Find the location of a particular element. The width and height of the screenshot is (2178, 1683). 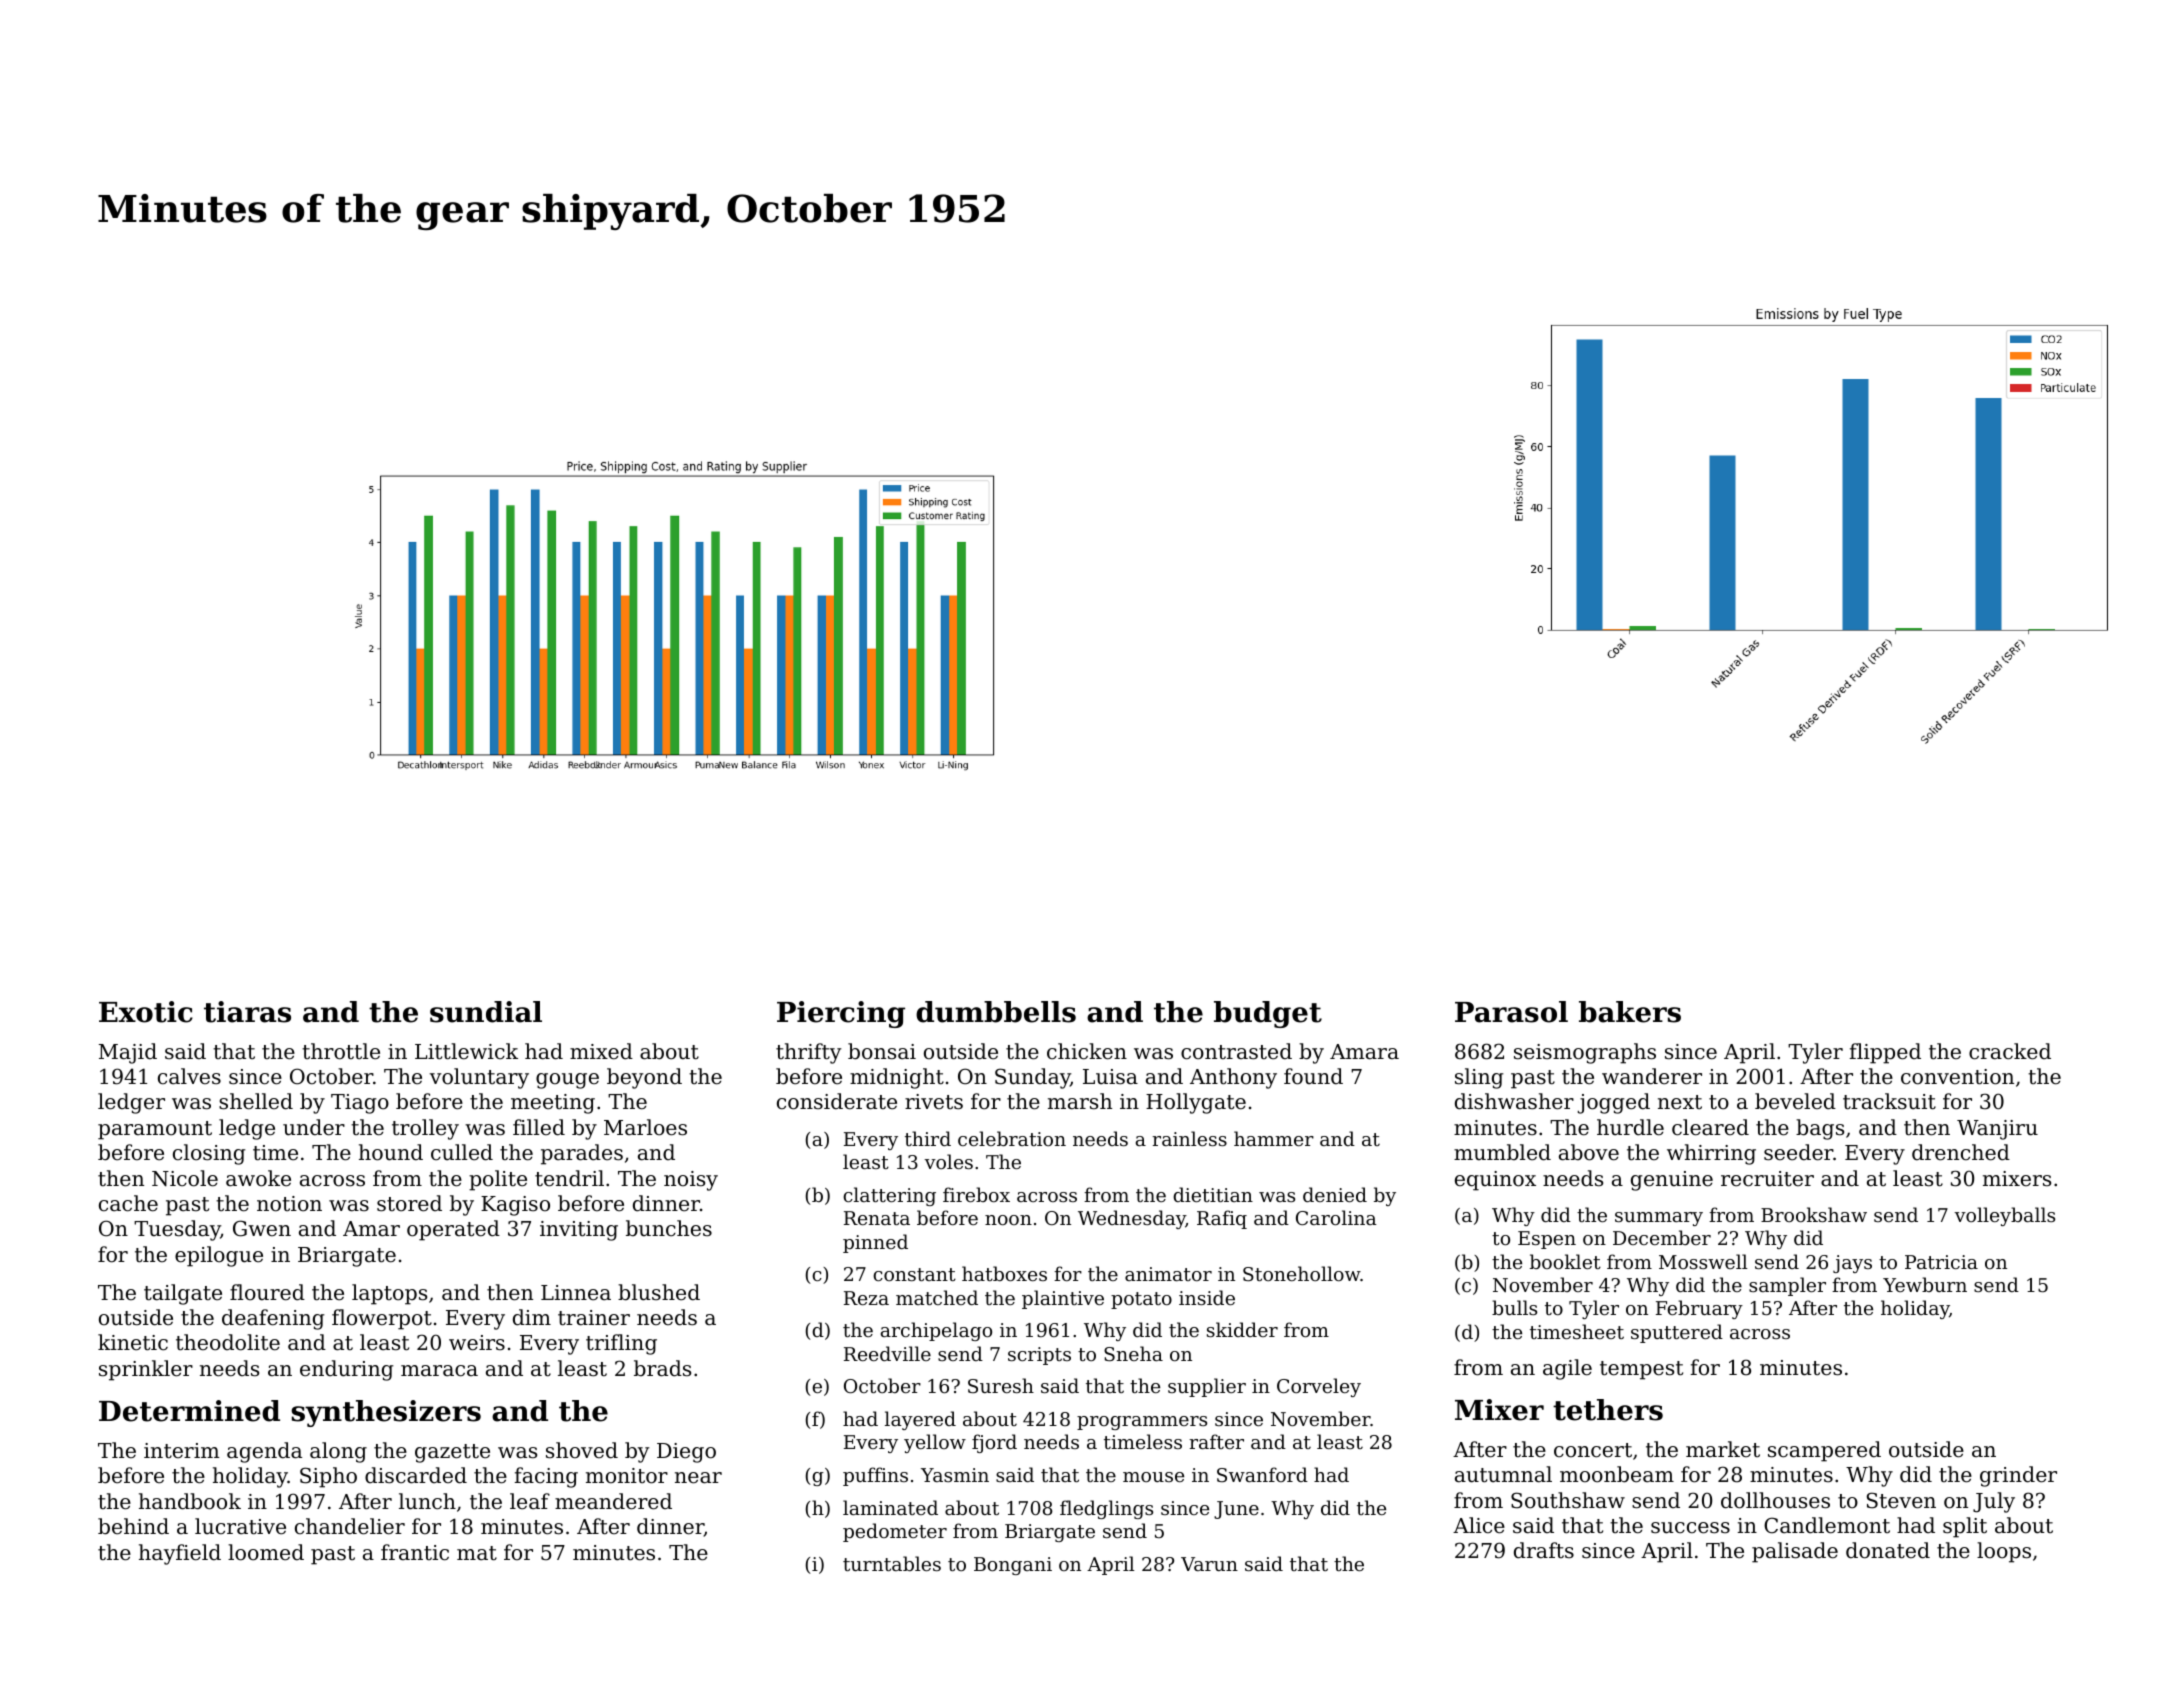

laptops is located at coordinates (389, 1294).
